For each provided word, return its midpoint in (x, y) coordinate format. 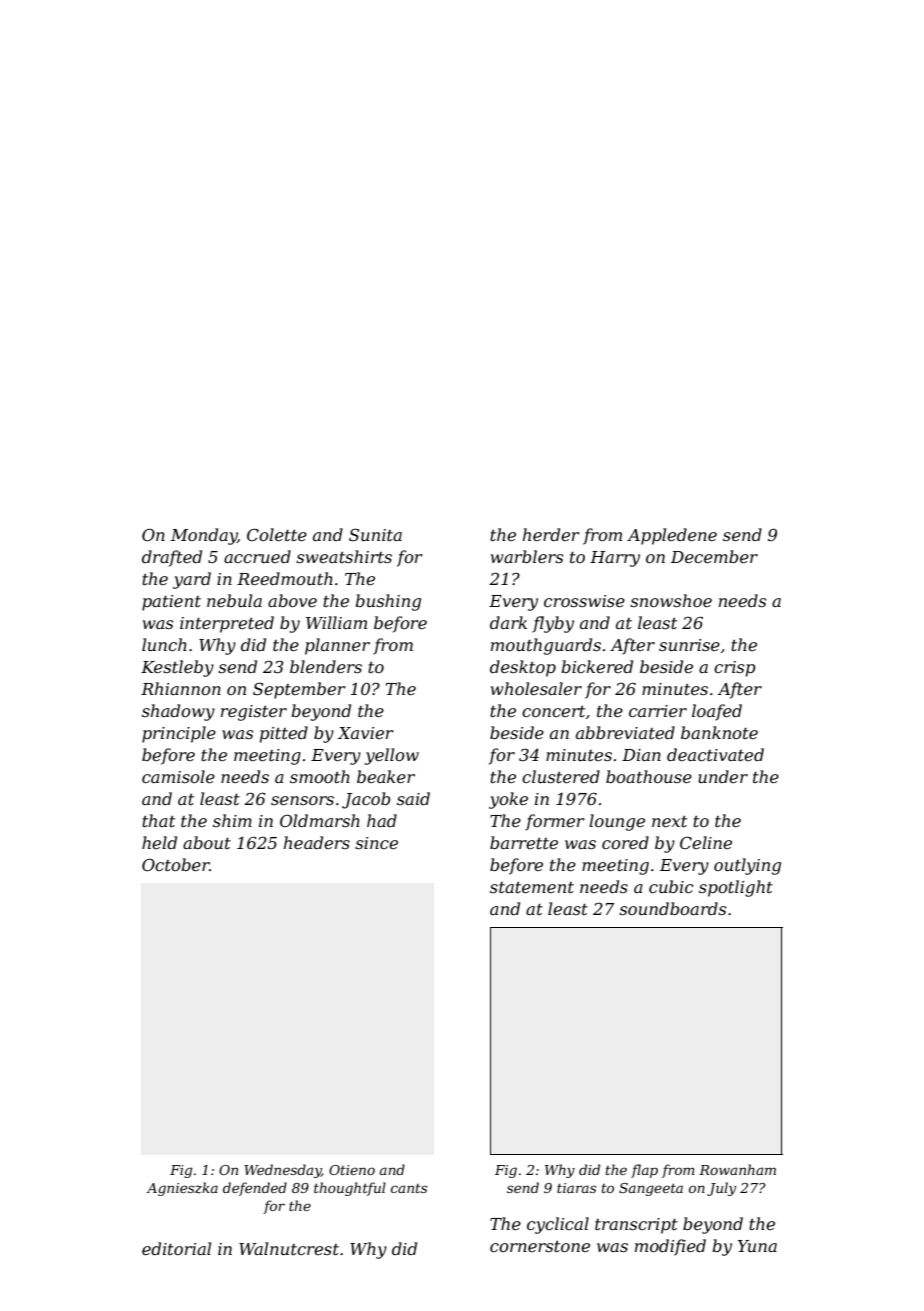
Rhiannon (181, 688)
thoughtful (350, 1189)
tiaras (576, 1188)
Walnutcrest (289, 1248)
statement (532, 887)
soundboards (672, 908)
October (176, 864)
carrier (658, 711)
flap (644, 1171)
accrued (257, 556)
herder (551, 534)
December (714, 556)
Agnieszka (182, 1189)
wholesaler (536, 688)
